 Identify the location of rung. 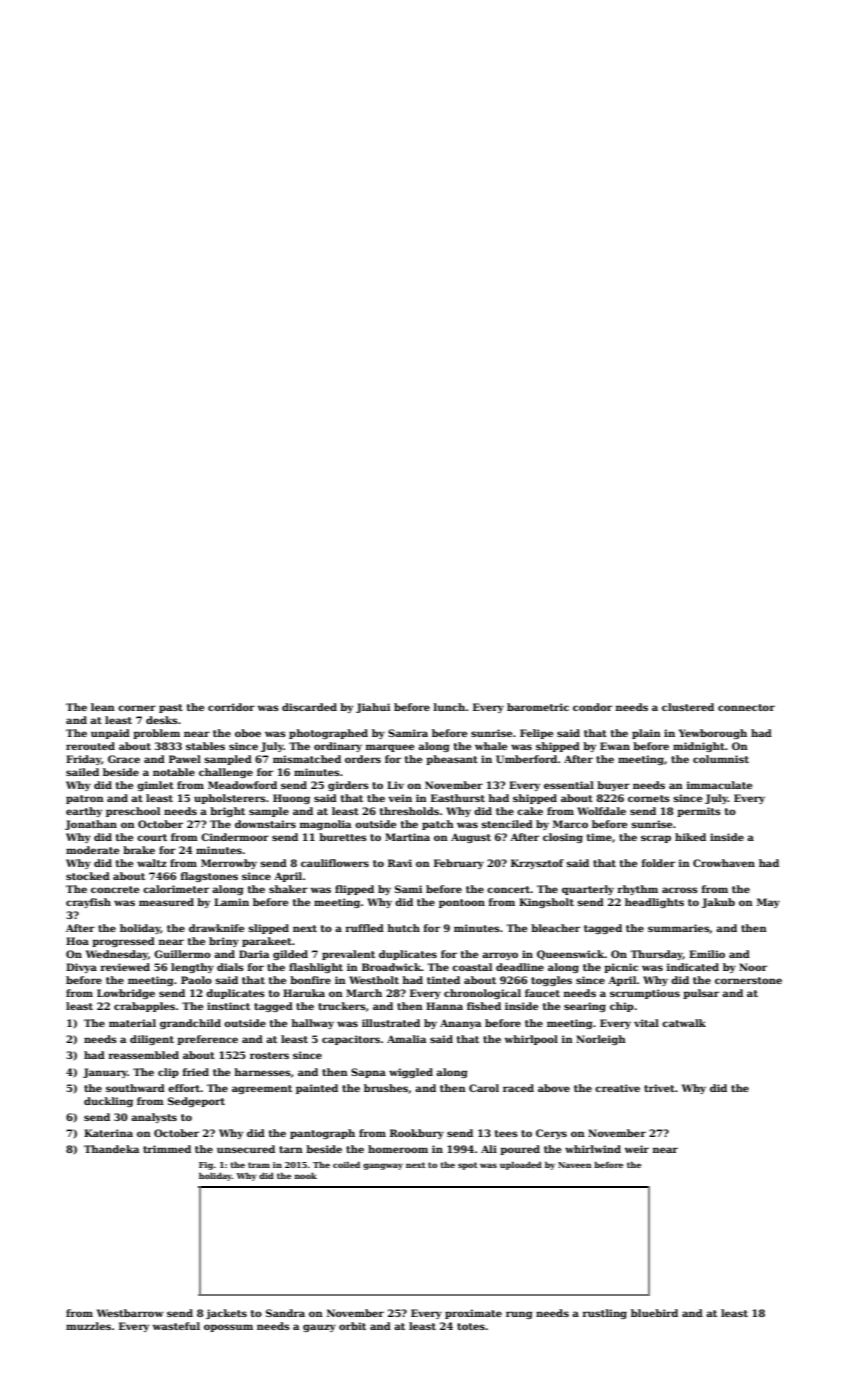
(519, 1315).
